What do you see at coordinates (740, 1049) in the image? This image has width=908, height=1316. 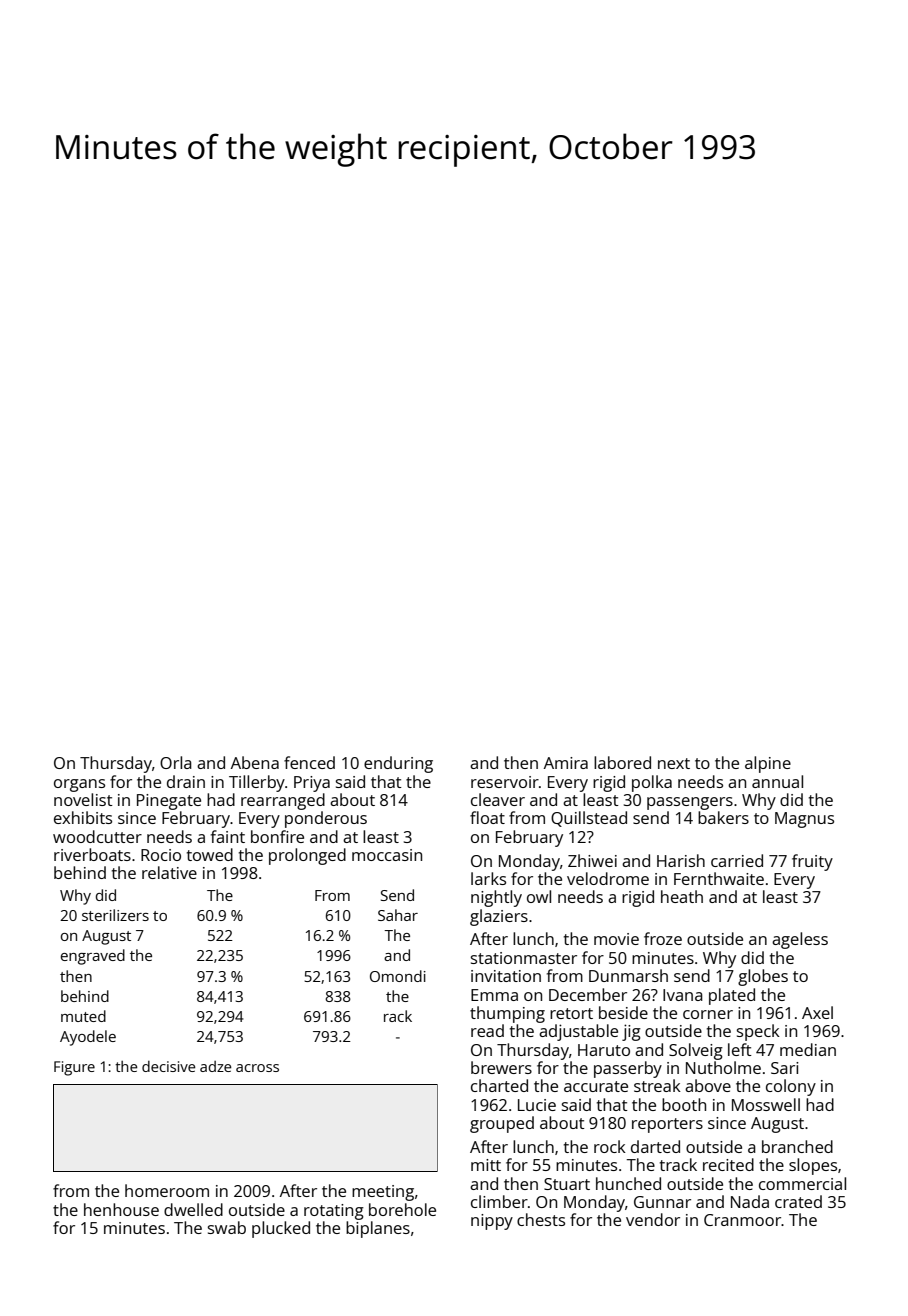 I see `left` at bounding box center [740, 1049].
